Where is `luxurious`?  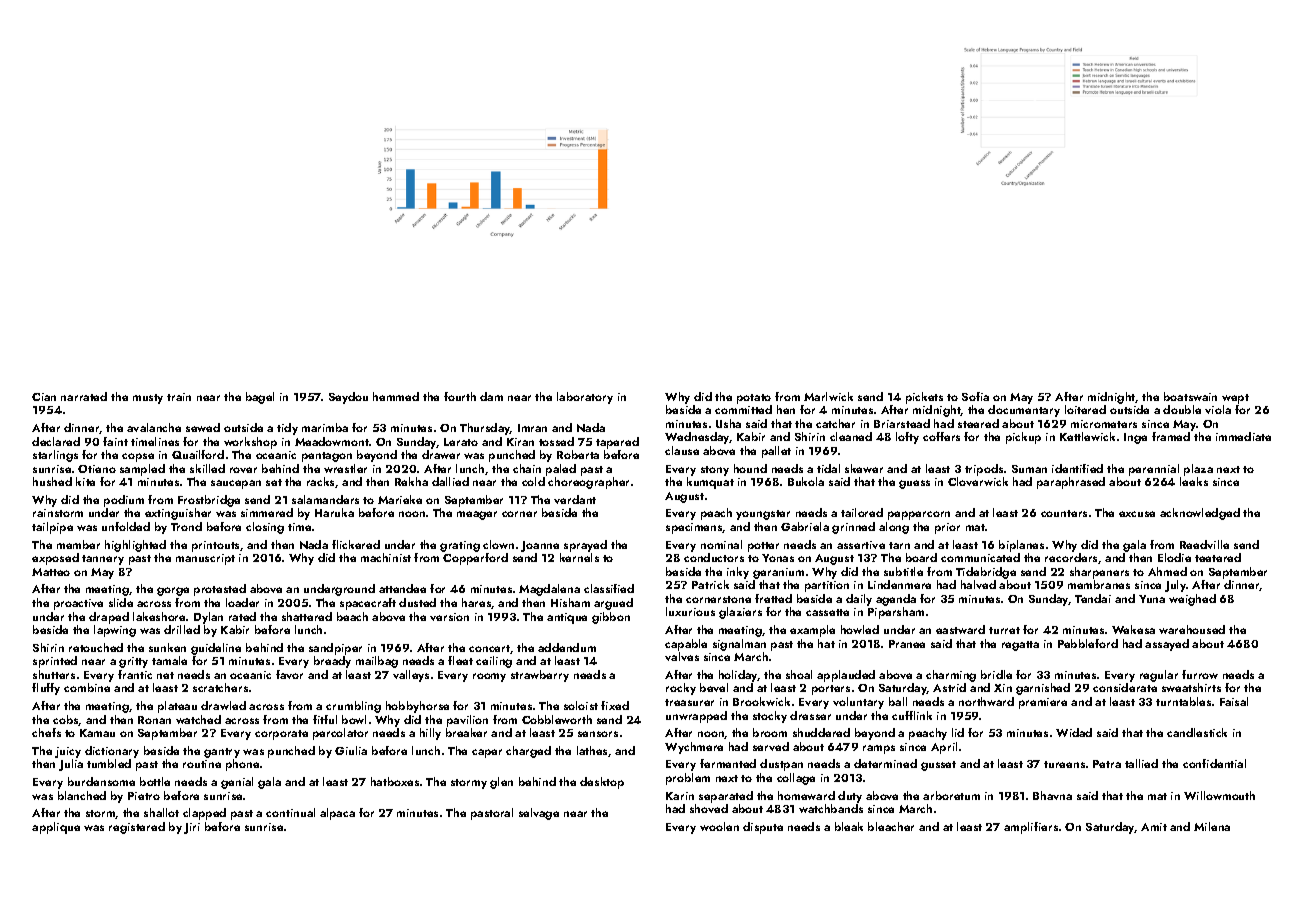 luxurious is located at coordinates (690, 611).
